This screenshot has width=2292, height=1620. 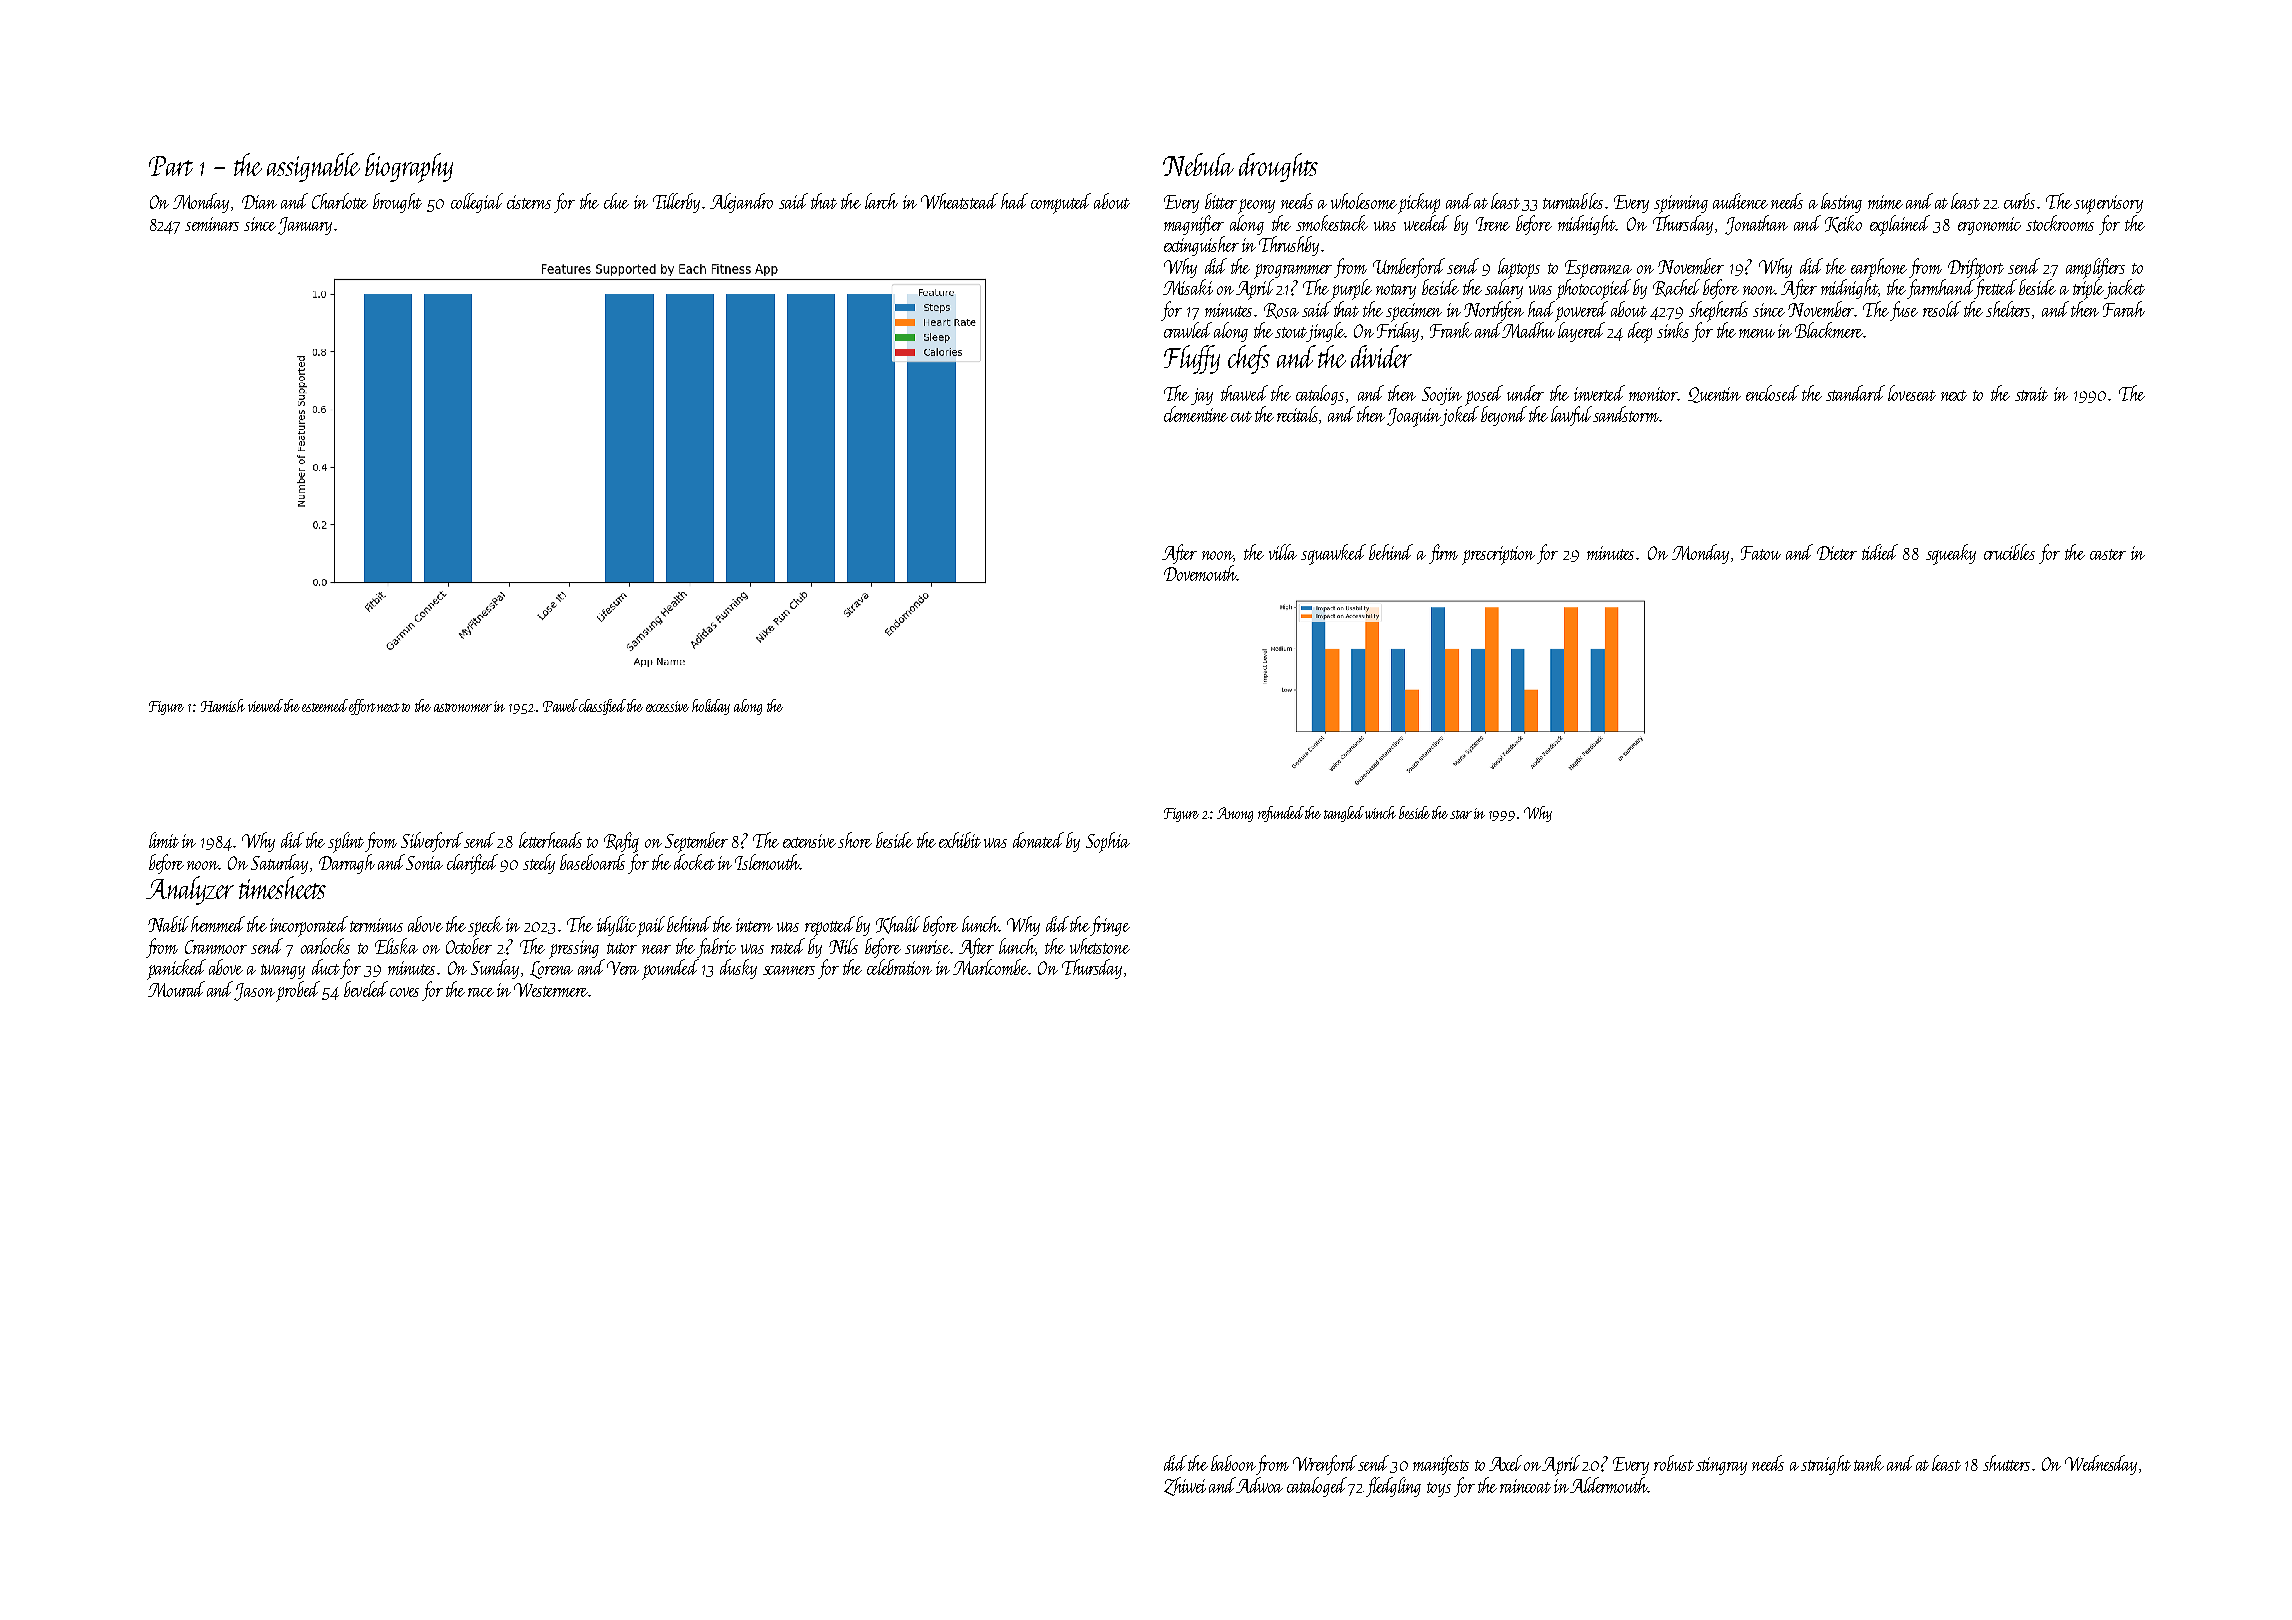 I want to click on Zhiwei, so click(x=1185, y=1486).
